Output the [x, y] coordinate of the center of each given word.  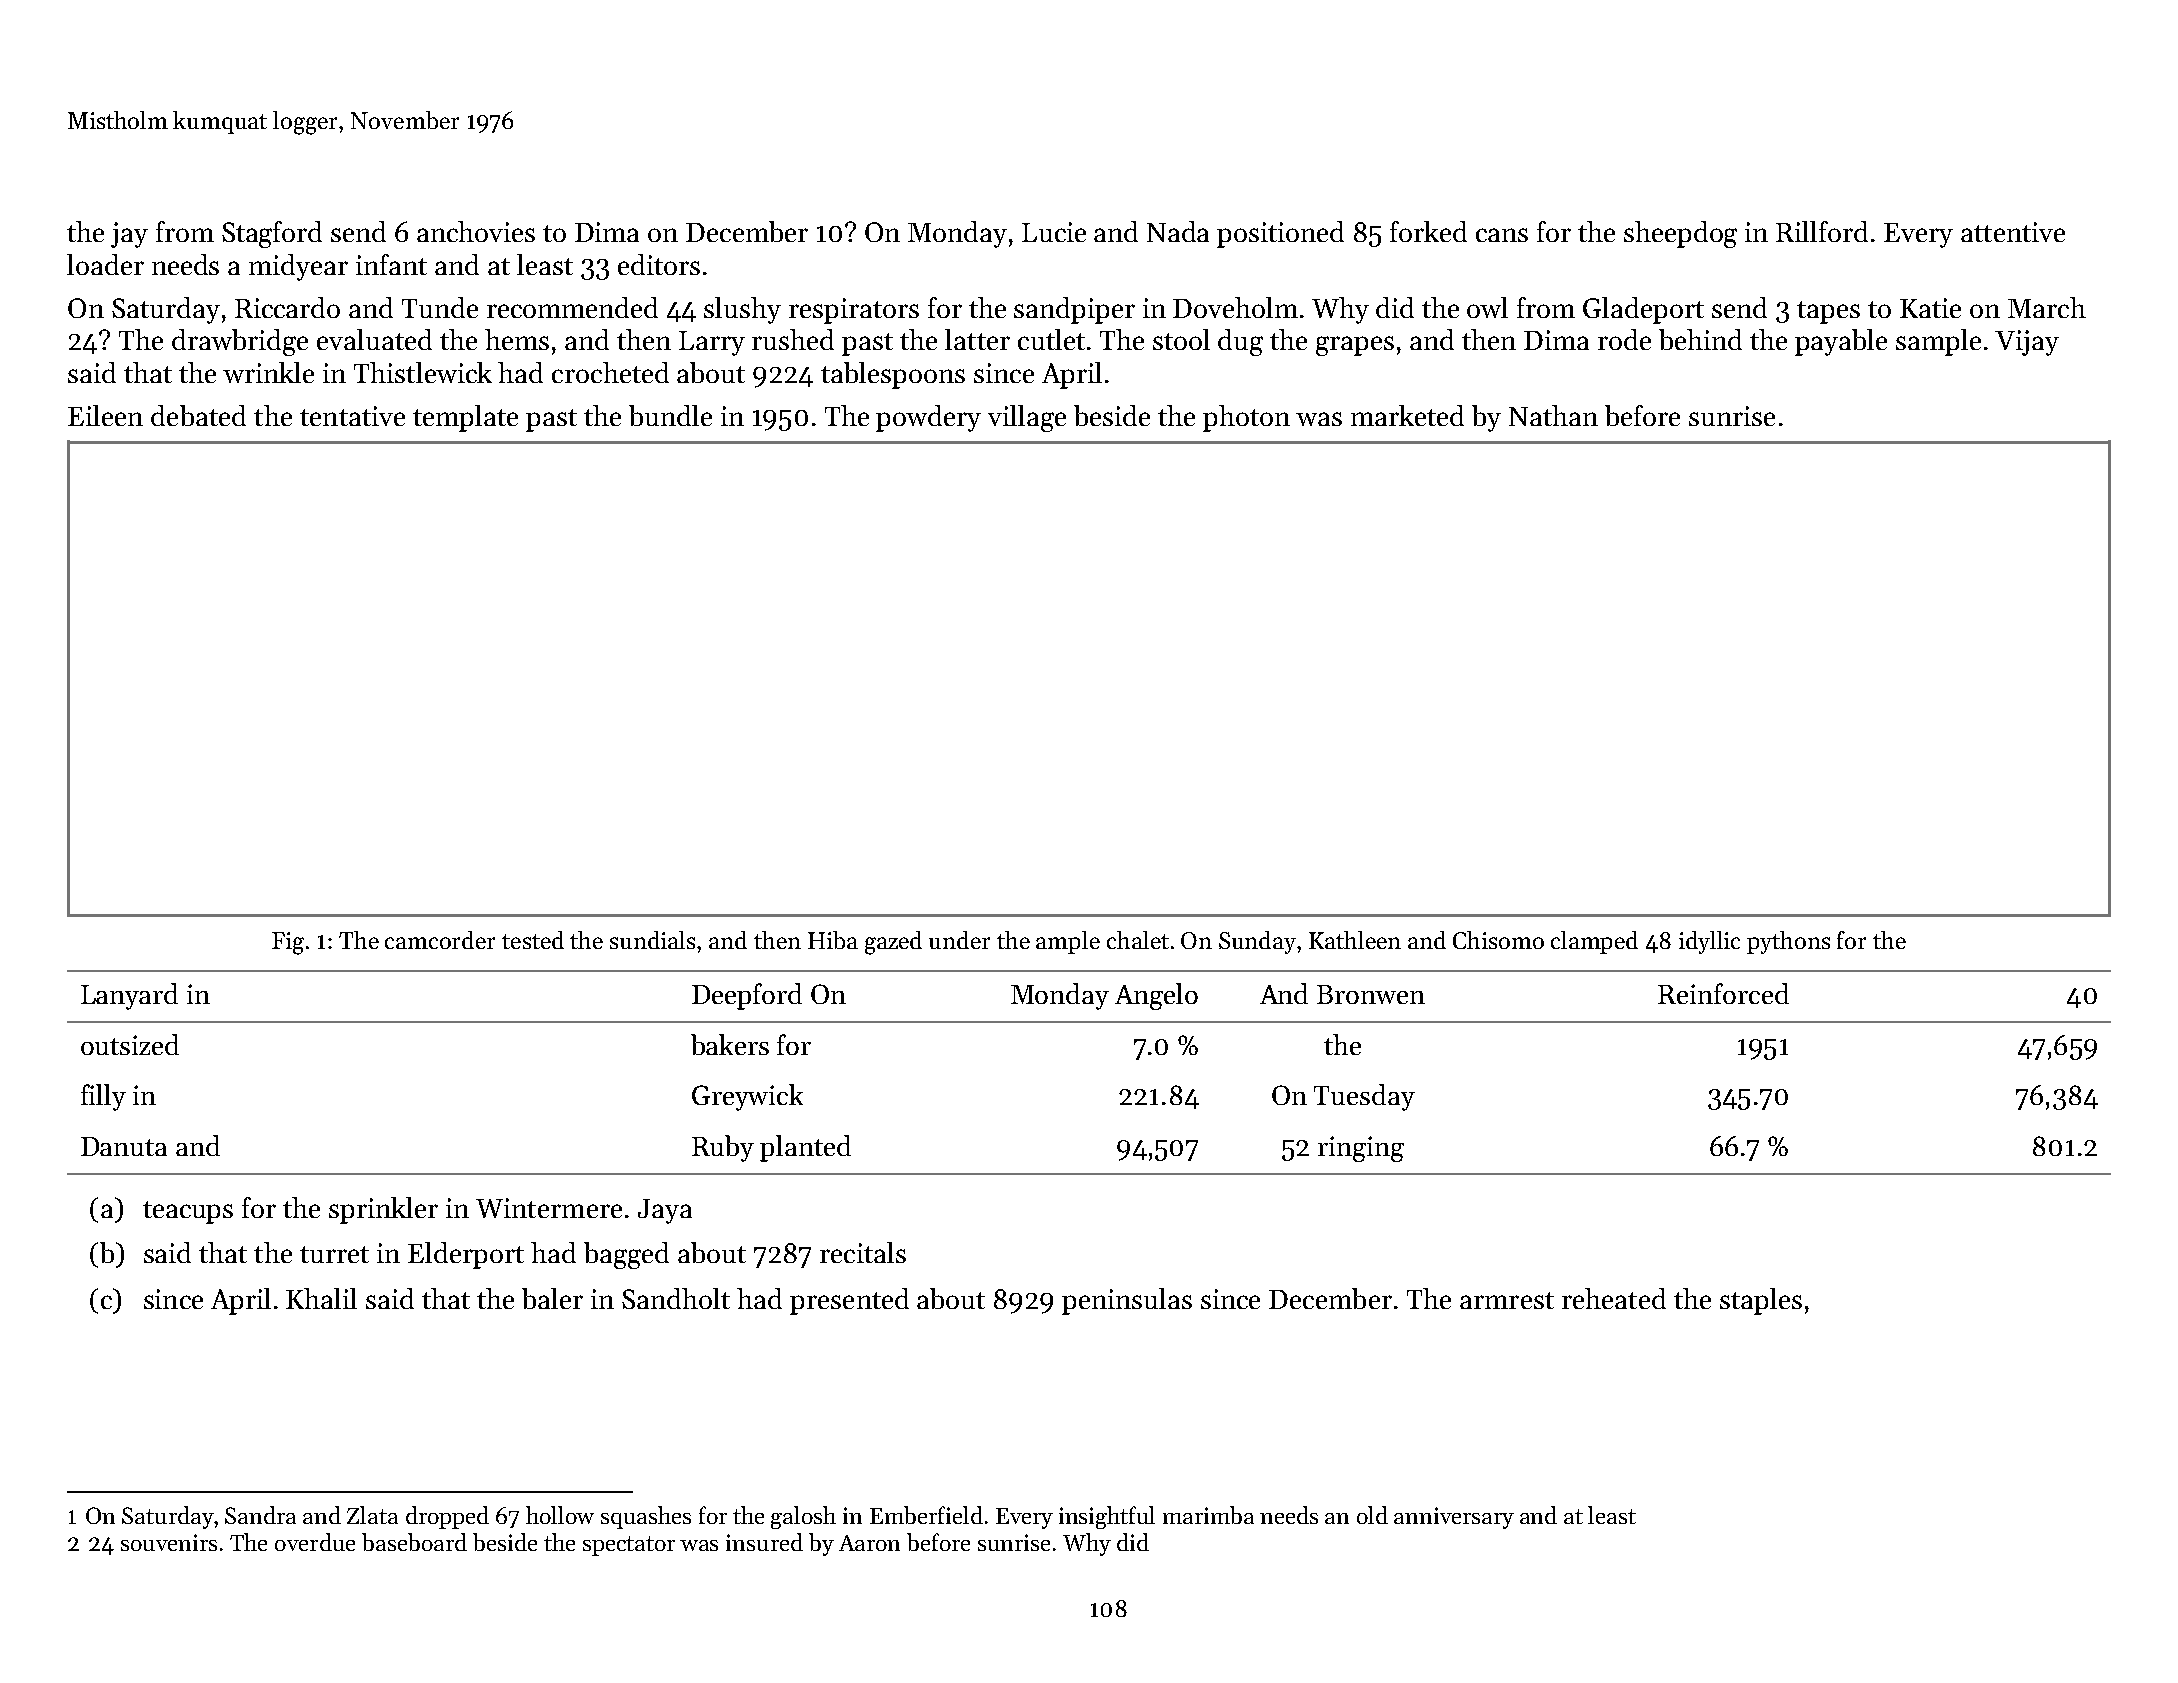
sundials [652, 940]
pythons [1788, 942]
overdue [315, 1542]
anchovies [476, 231]
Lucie [1054, 232]
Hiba [833, 940]
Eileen [105, 415]
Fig [288, 943]
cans [1502, 235]
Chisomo [1498, 940]
